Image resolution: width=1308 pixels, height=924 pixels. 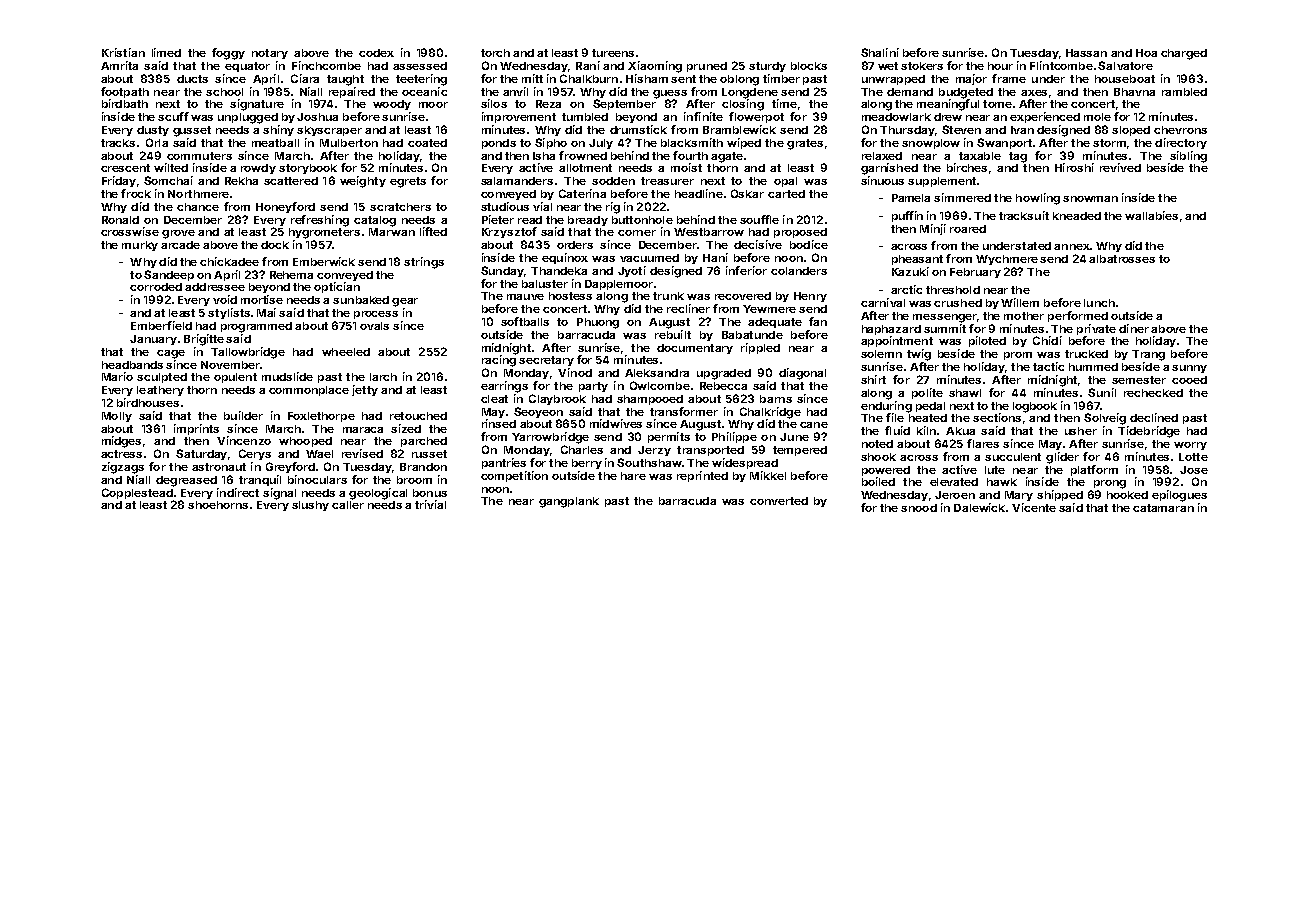 What do you see at coordinates (785, 182) in the screenshot?
I see `opal` at bounding box center [785, 182].
